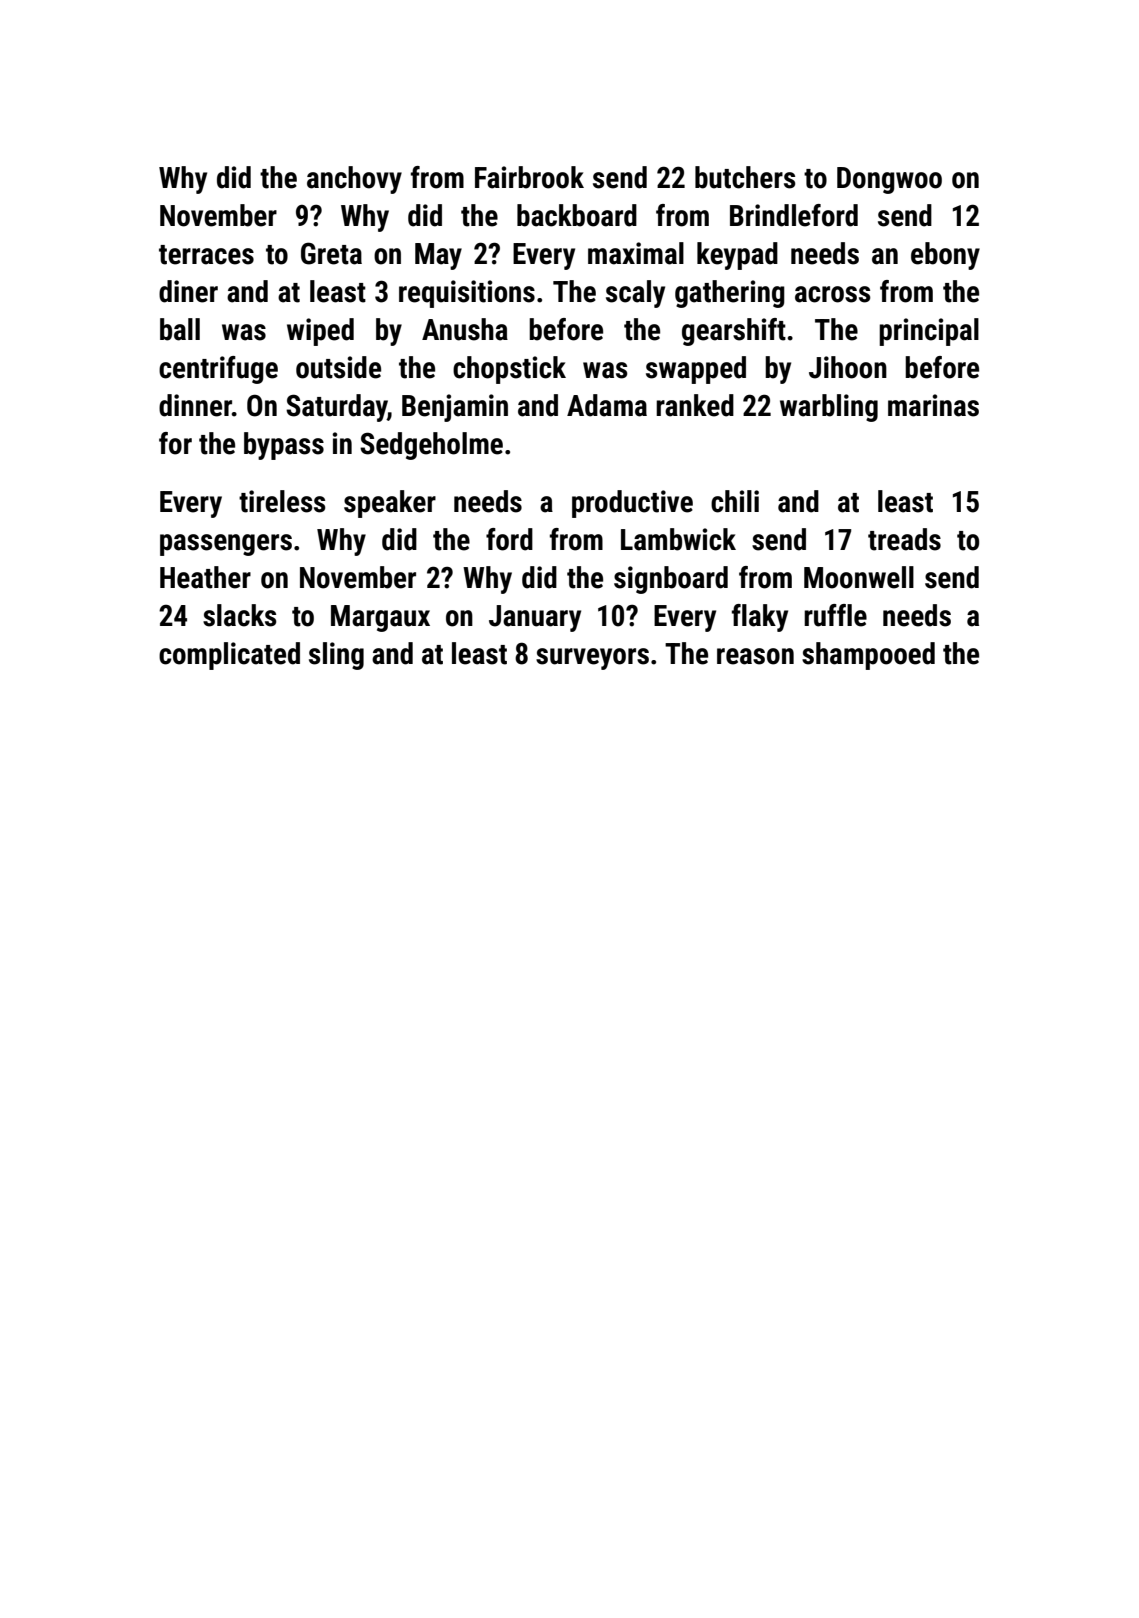  Describe the element at coordinates (529, 177) in the screenshot. I see `Fairbrook` at that location.
